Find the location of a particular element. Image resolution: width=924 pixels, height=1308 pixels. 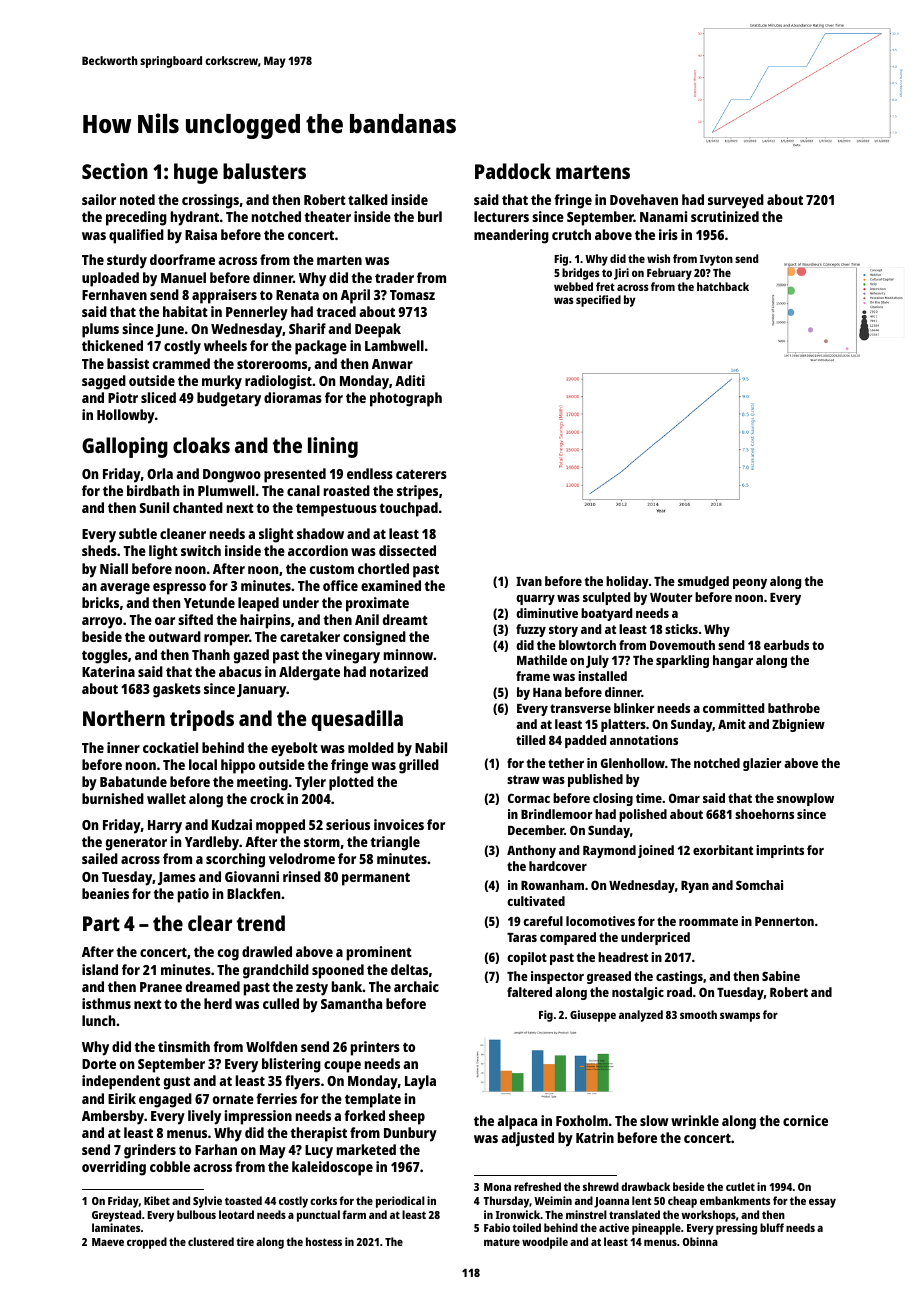

snowplow is located at coordinates (805, 799).
